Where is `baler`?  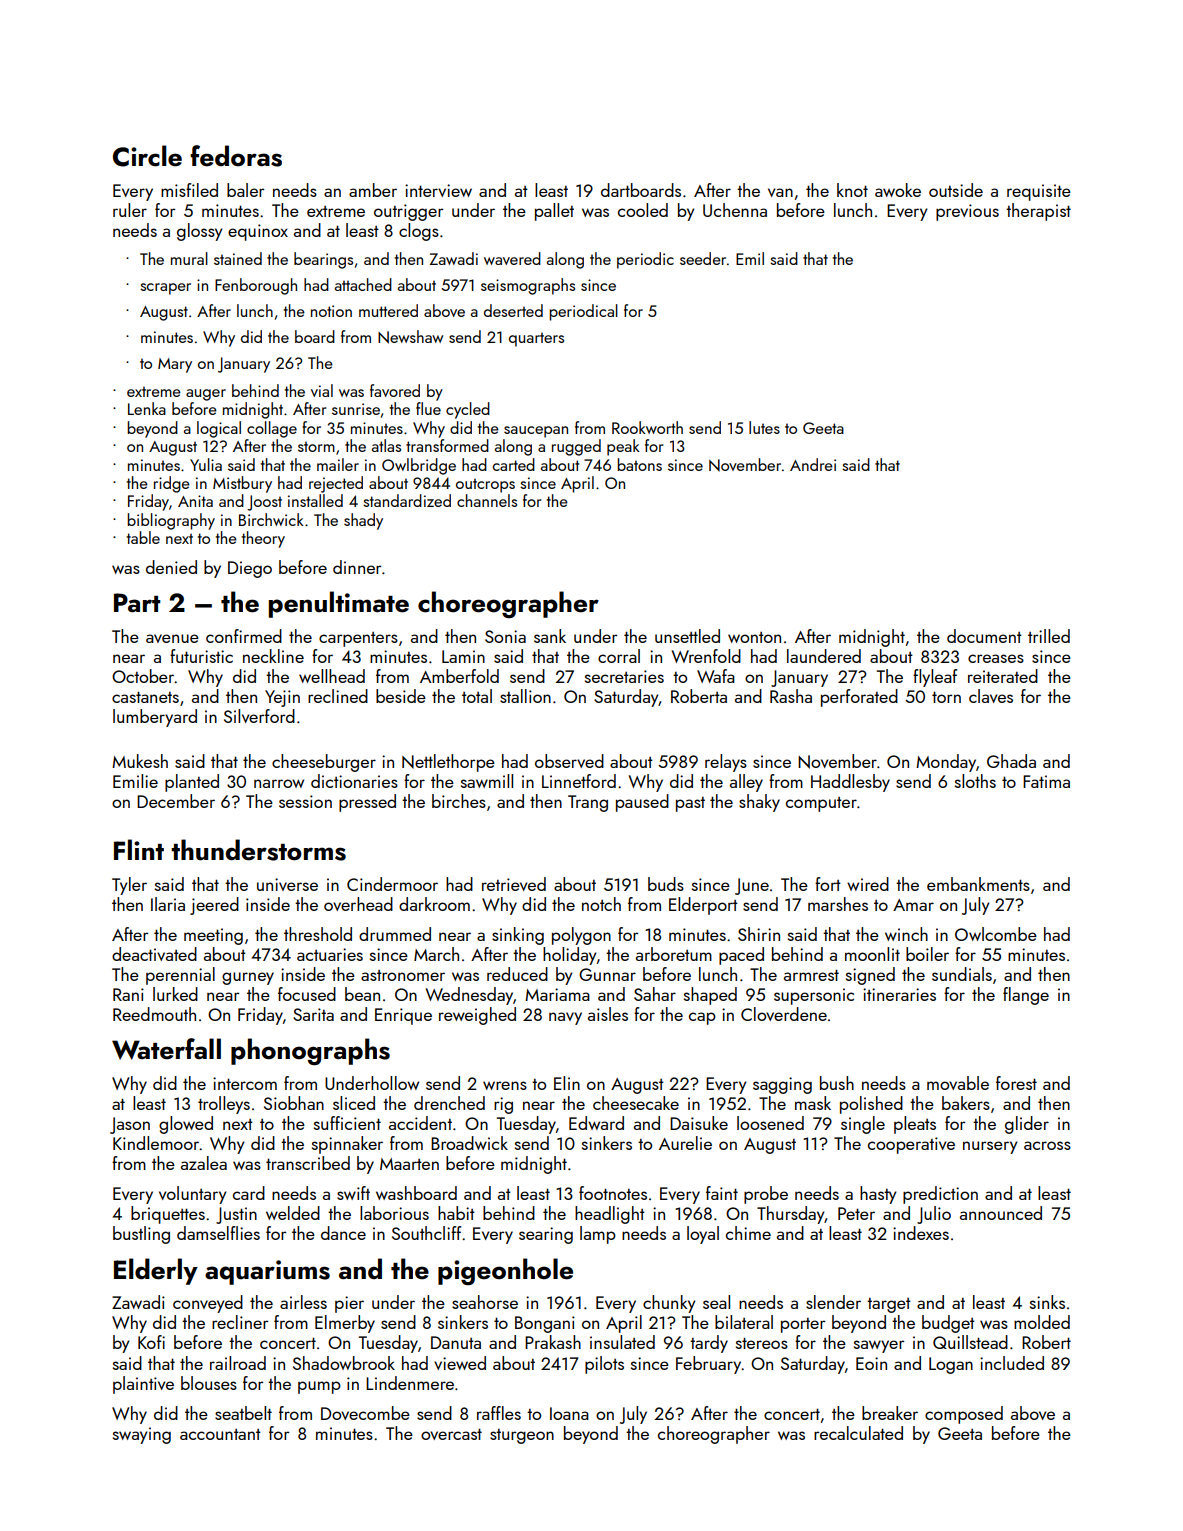
baler is located at coordinates (245, 190).
